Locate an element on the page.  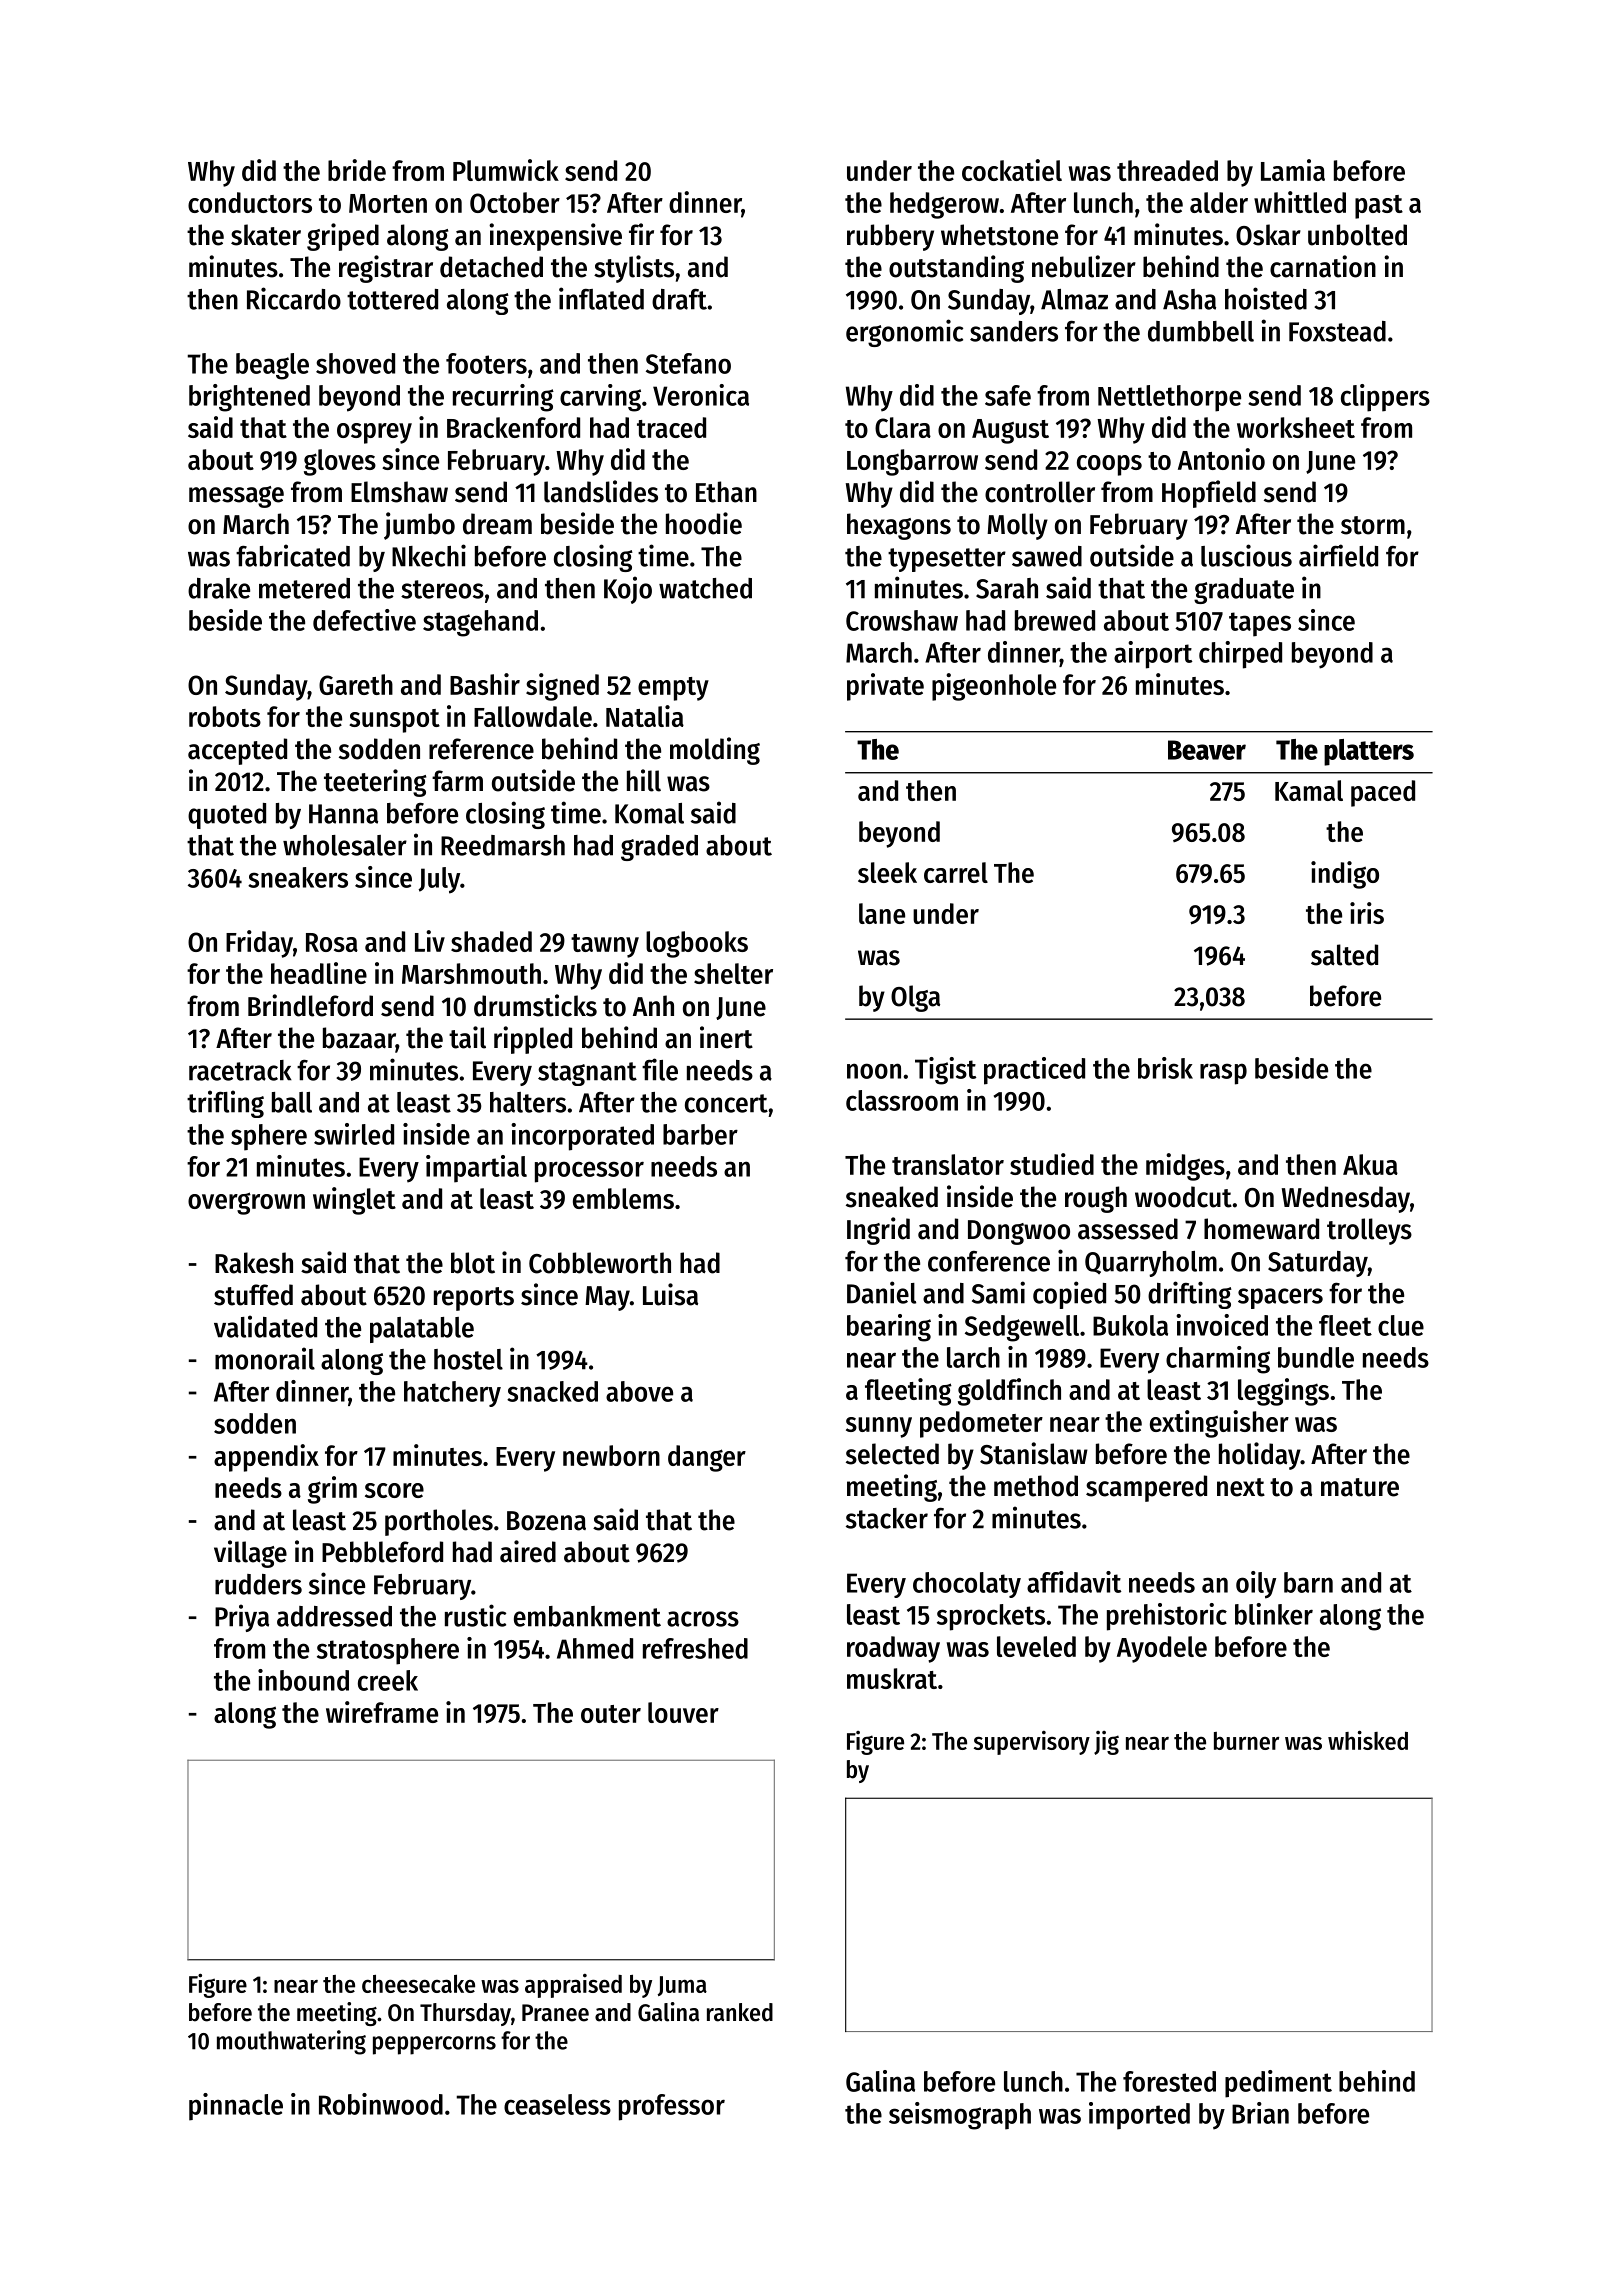
indigo is located at coordinates (1345, 875).
